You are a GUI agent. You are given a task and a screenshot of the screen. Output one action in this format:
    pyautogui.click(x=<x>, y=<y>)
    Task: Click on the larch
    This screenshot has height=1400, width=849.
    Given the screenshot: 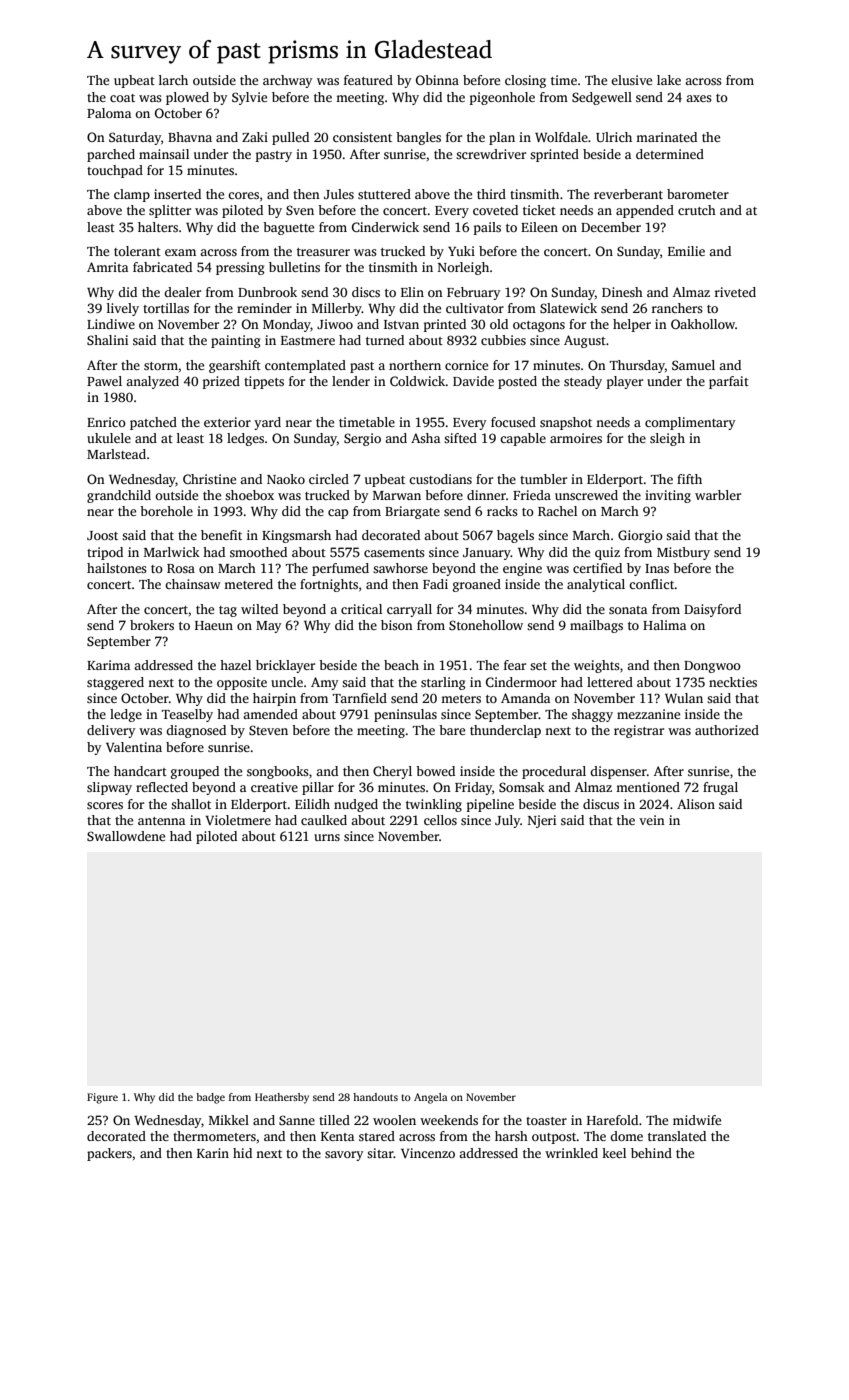 What is the action you would take?
    pyautogui.click(x=173, y=80)
